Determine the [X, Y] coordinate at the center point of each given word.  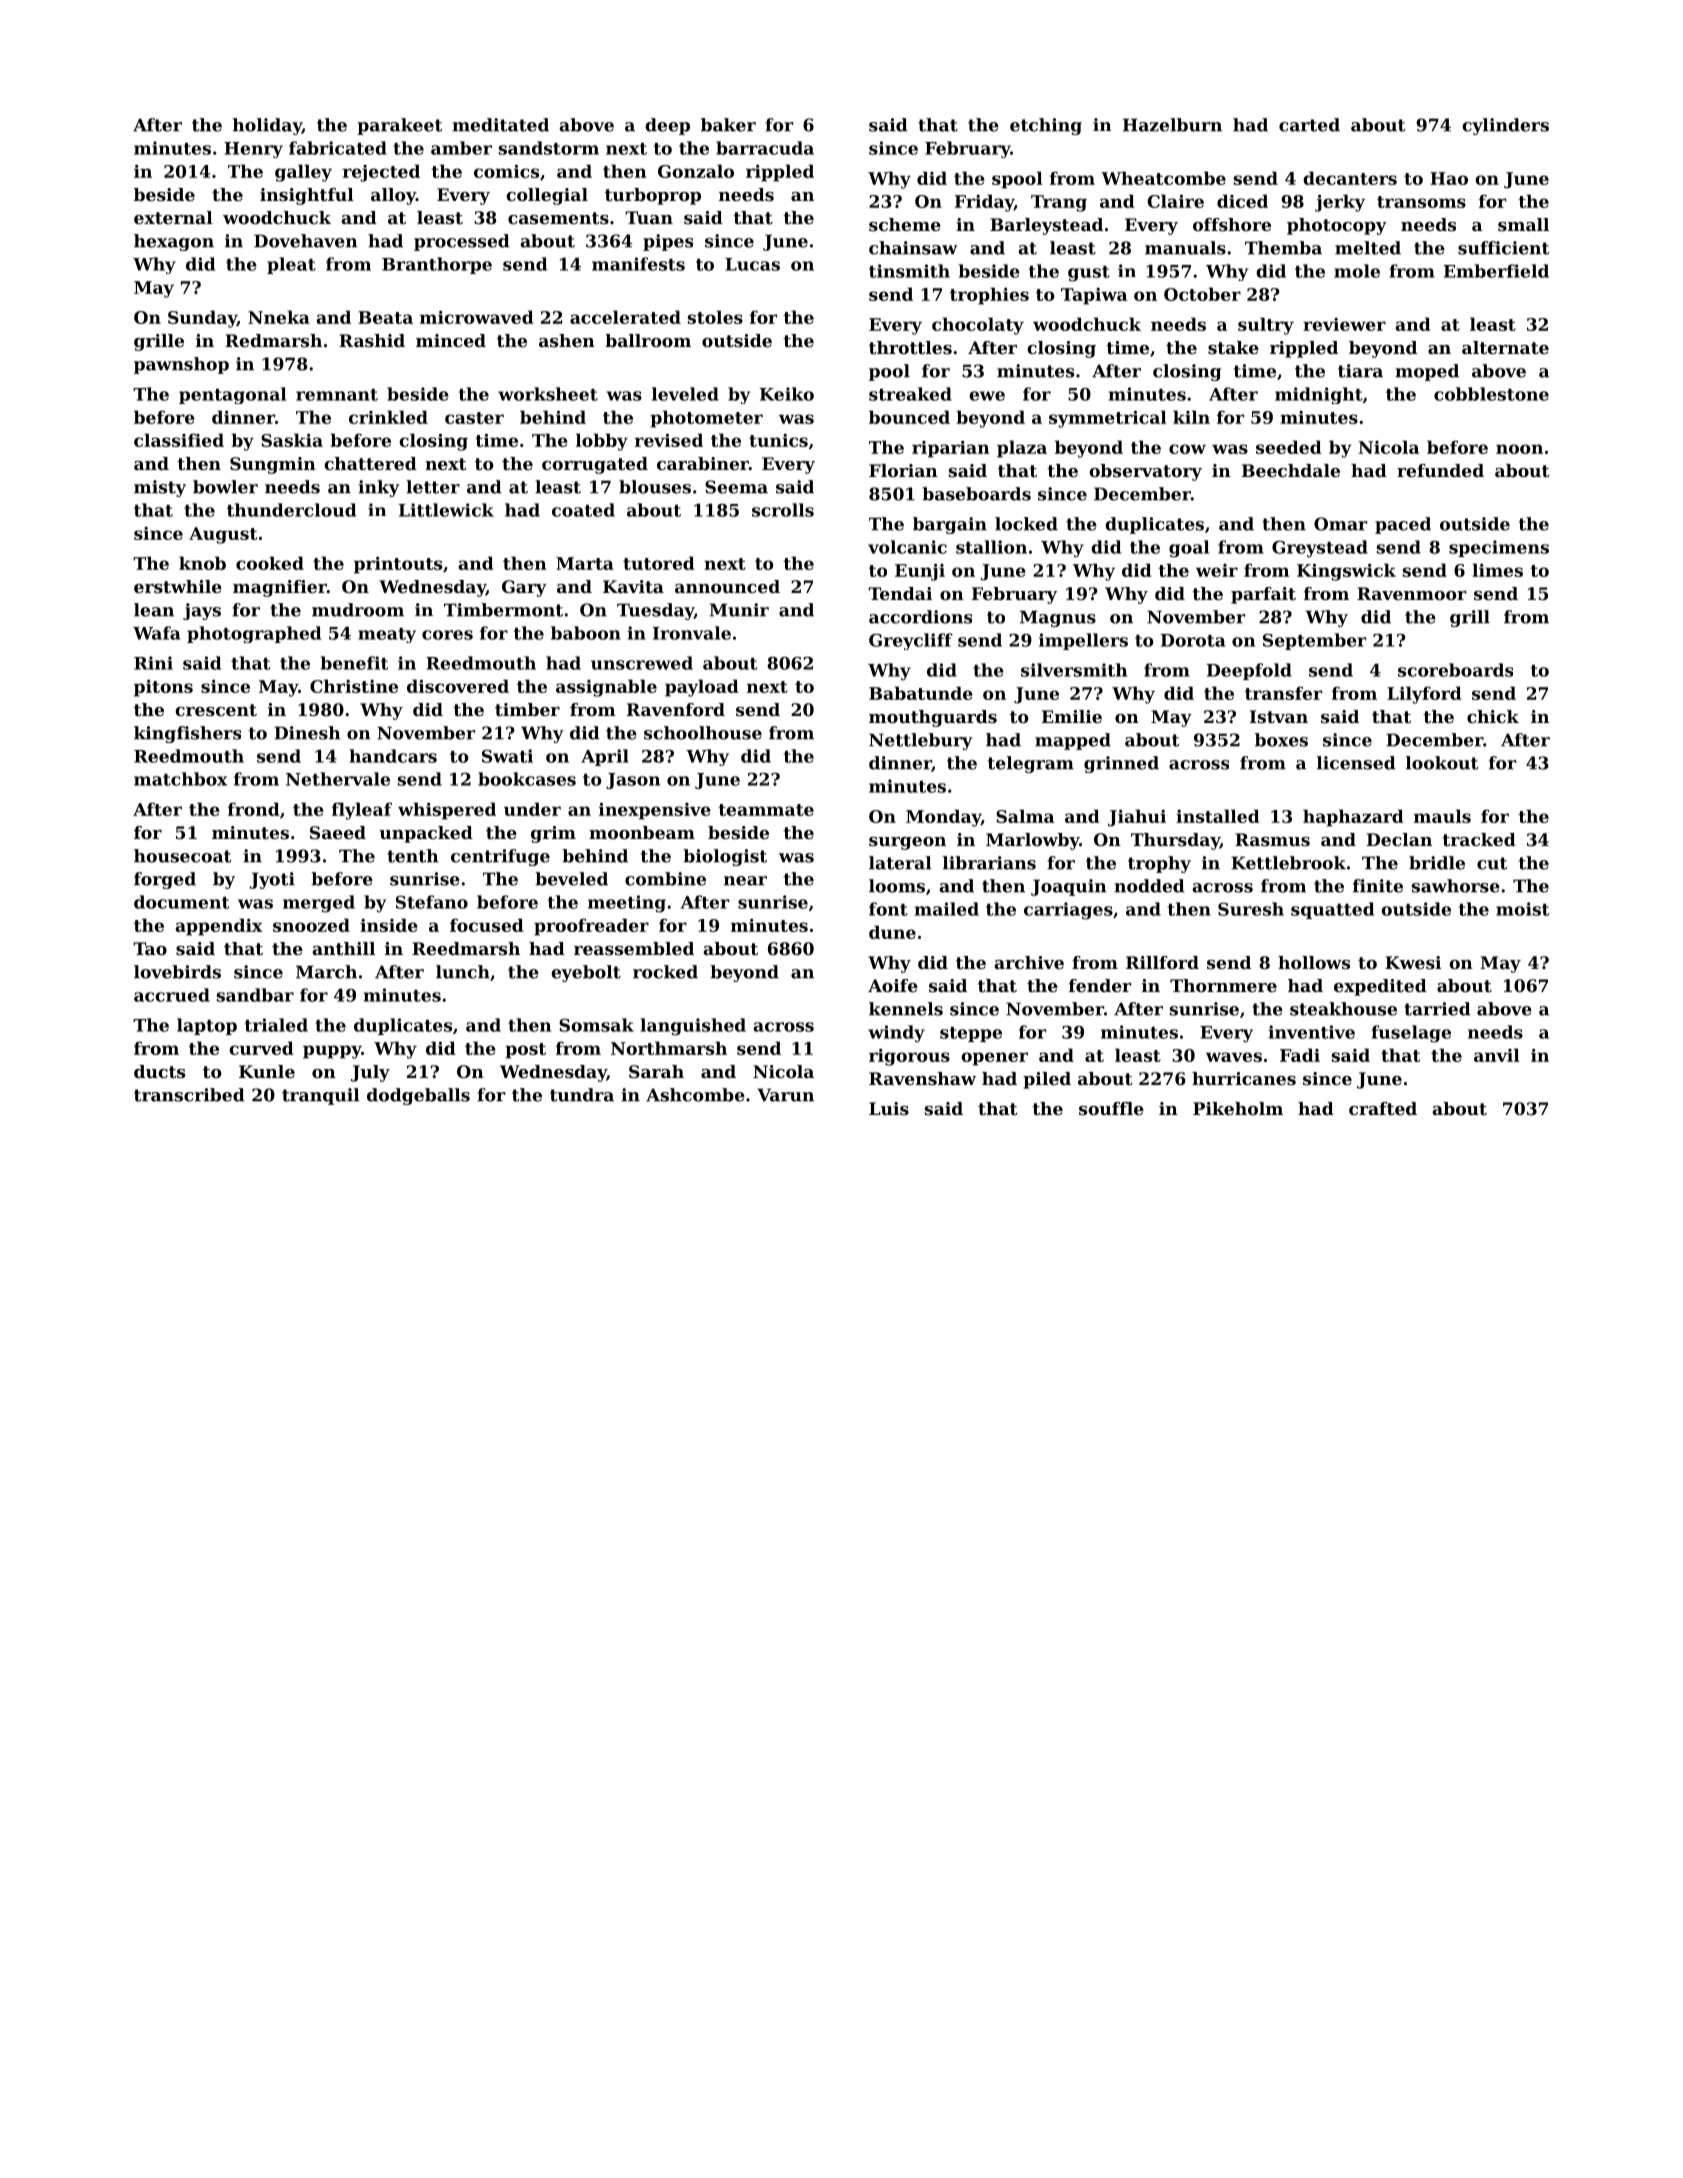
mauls [1442, 816]
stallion [991, 547]
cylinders [1505, 126]
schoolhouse [703, 733]
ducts [159, 1071]
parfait [1263, 595]
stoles [715, 317]
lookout [1442, 763]
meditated [500, 125]
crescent [216, 710]
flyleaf [362, 811]
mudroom [358, 610]
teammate [766, 810]
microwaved [477, 317]
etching [1046, 126]
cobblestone [1491, 394]
